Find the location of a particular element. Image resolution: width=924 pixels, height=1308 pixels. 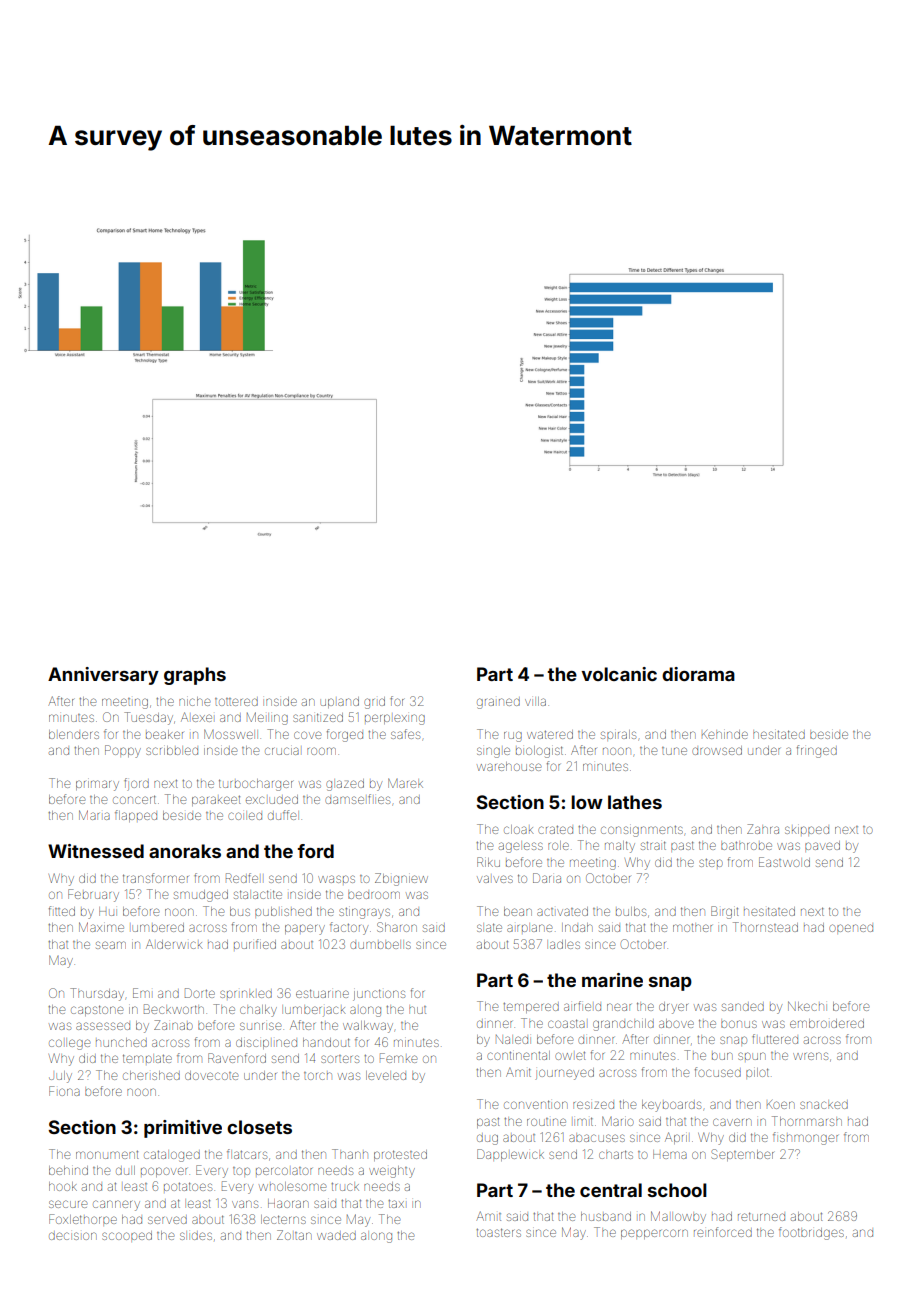

Hema is located at coordinates (670, 1154).
